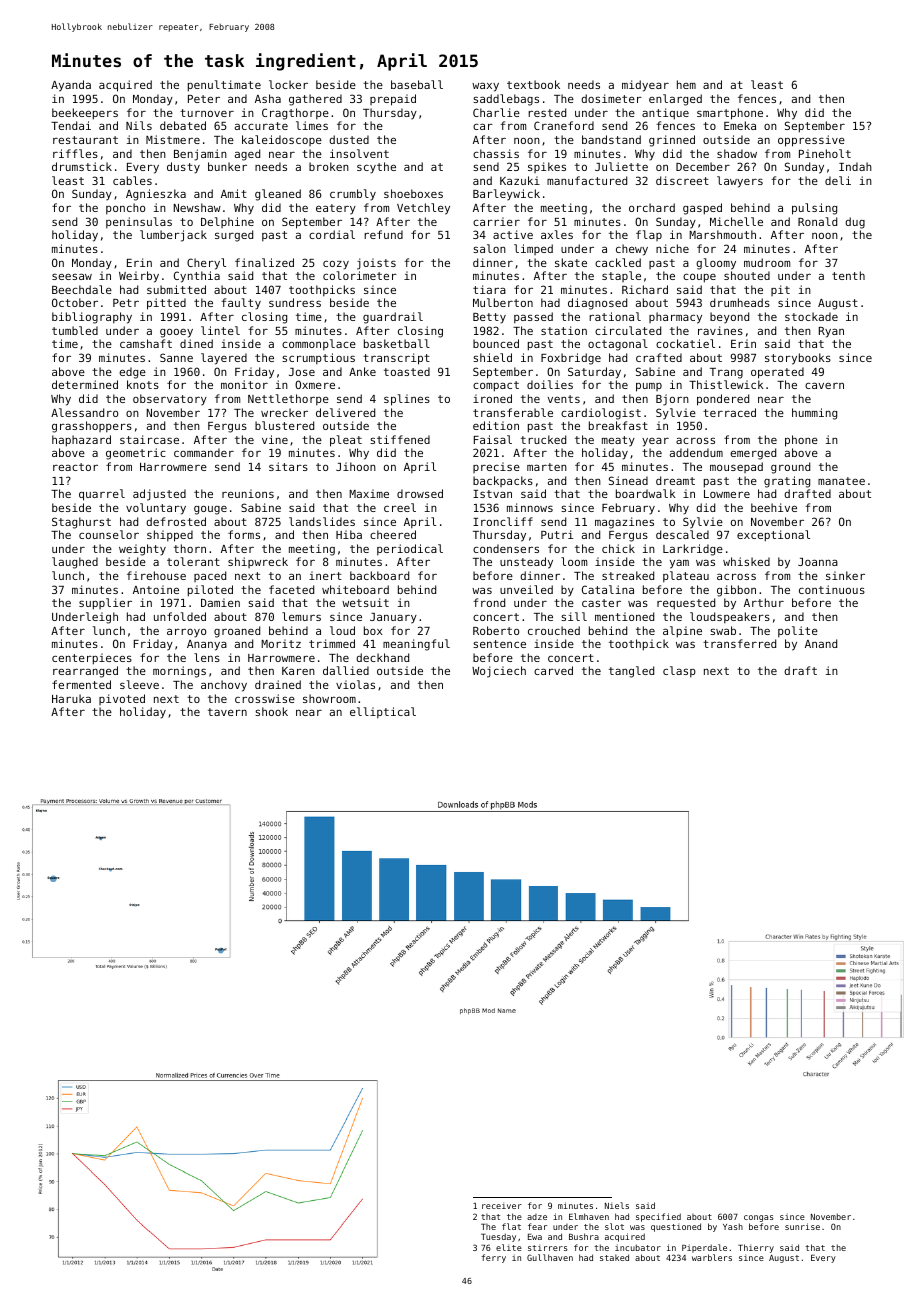 The width and height of the image is (924, 1308). What do you see at coordinates (787, 482) in the image?
I see `grating` at bounding box center [787, 482].
